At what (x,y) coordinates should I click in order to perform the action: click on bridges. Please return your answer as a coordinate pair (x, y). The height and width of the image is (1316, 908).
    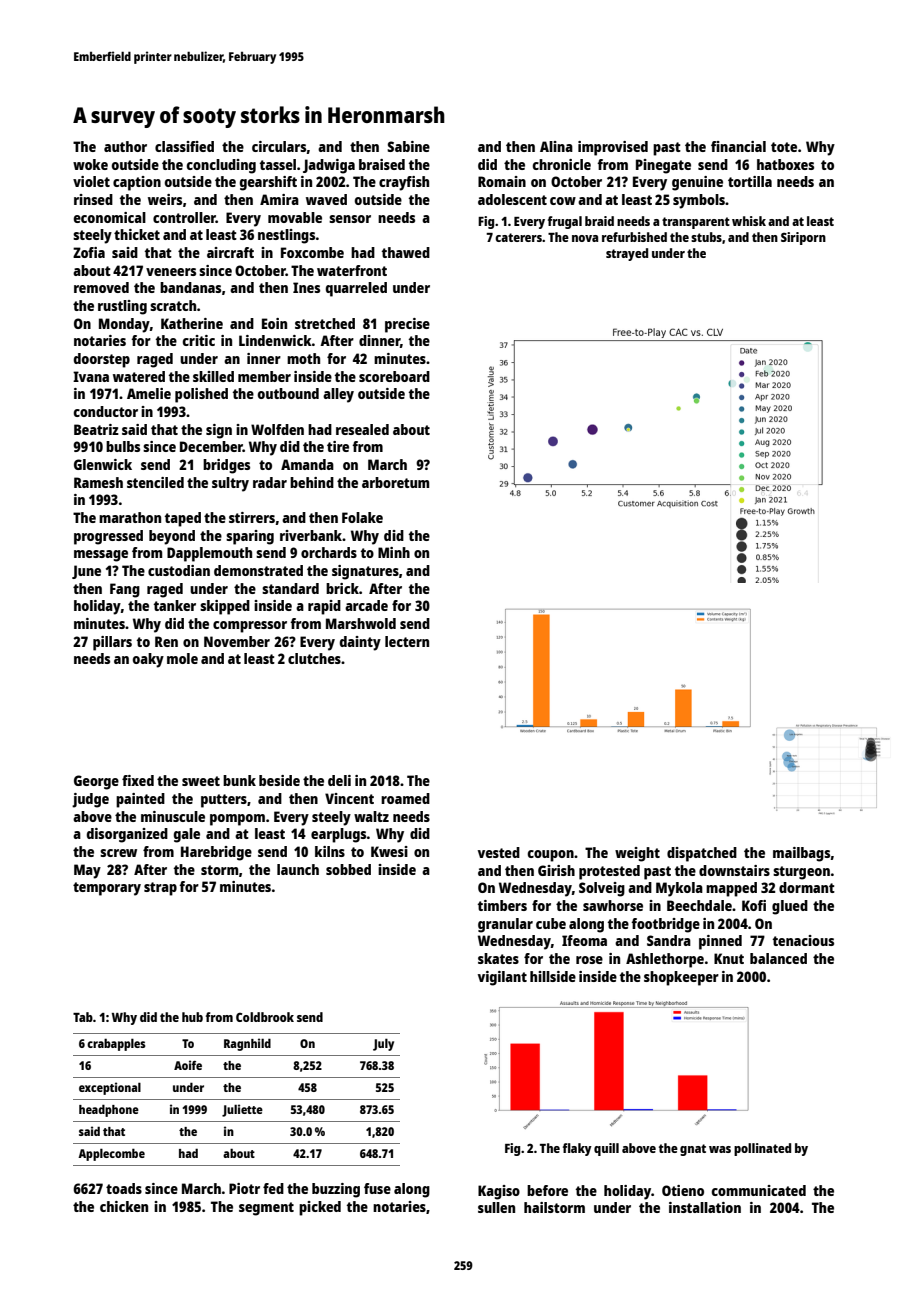
    Looking at the image, I should click on (226, 466).
